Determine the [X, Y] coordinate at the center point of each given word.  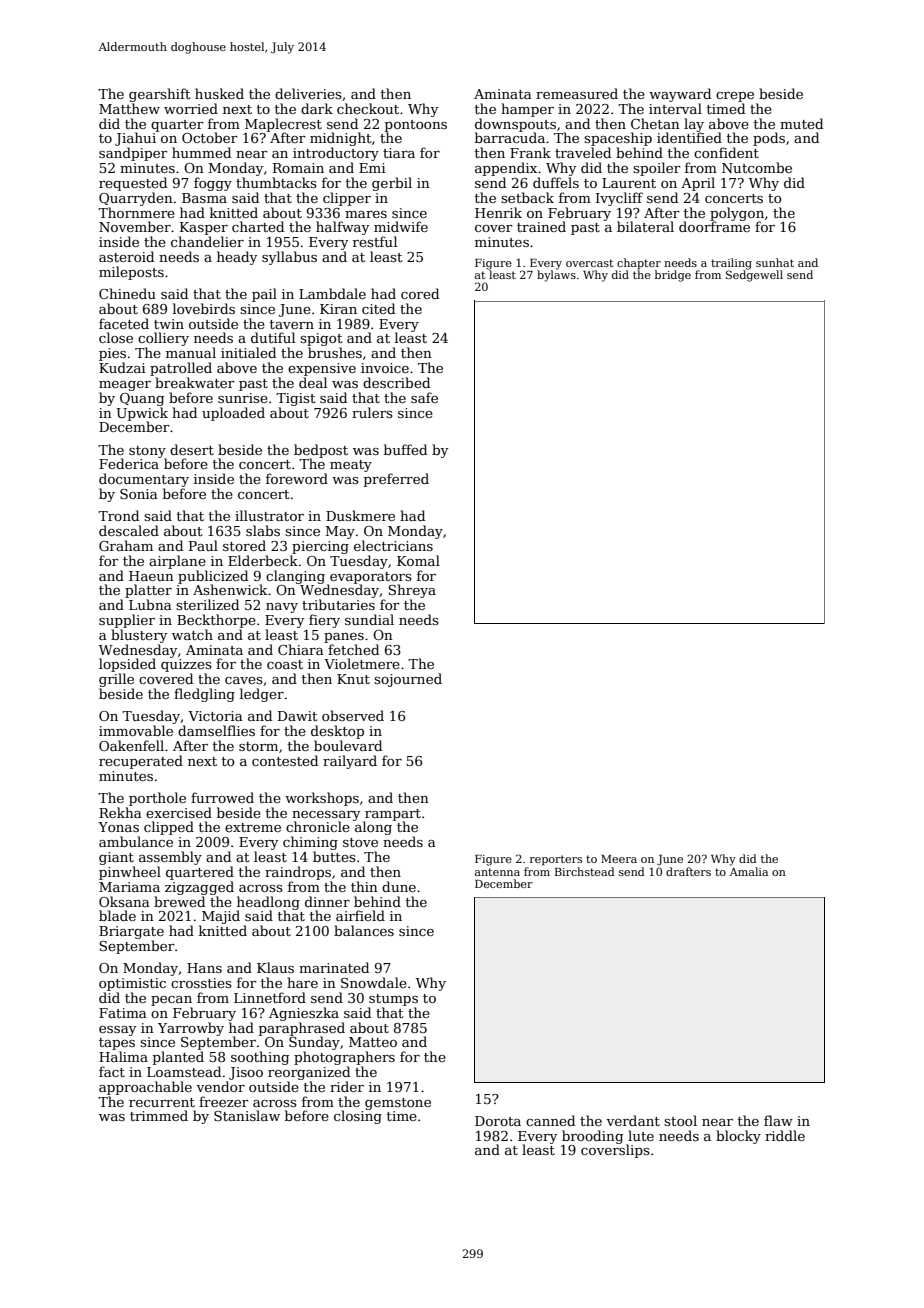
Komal [418, 560]
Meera [619, 859]
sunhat [775, 262]
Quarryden [136, 199]
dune [399, 886]
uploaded [233, 414]
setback [527, 197]
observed [353, 715]
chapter [639, 264]
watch [192, 634]
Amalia [749, 871]
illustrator [269, 515]
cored [420, 293]
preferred [396, 480]
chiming [310, 843]
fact [112, 1071]
